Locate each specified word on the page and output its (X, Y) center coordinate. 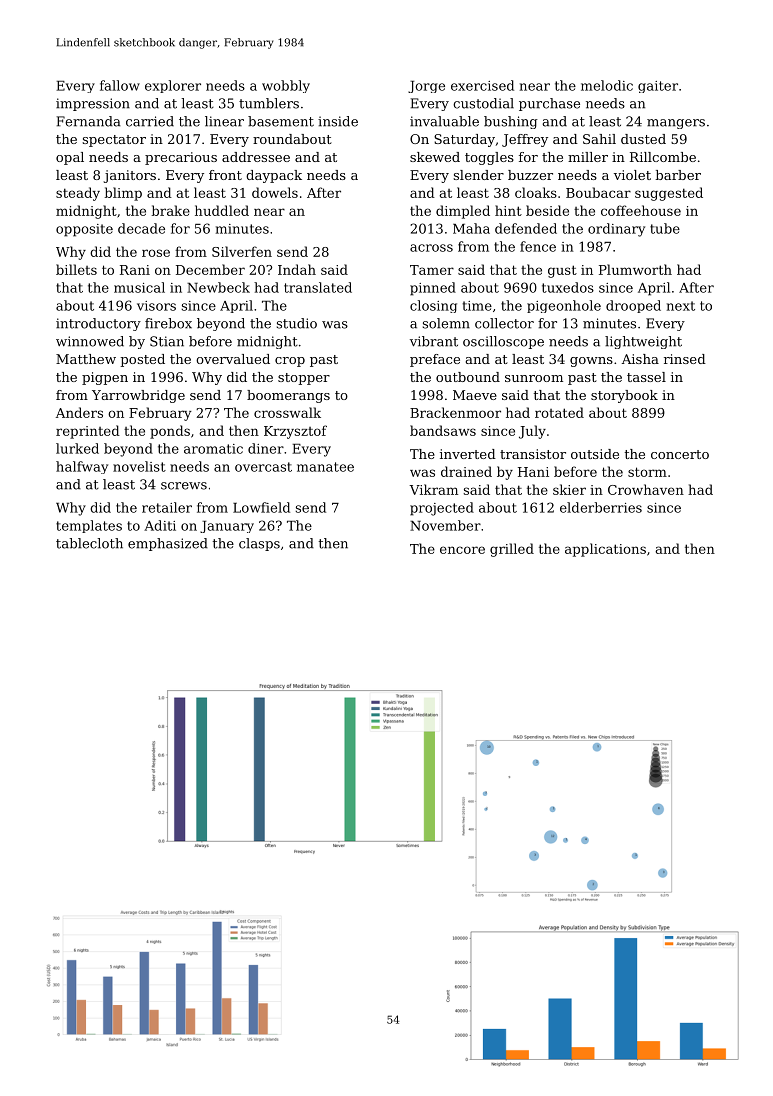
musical (139, 287)
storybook (624, 396)
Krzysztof (295, 432)
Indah (297, 269)
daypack (274, 176)
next (681, 306)
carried (150, 121)
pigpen (105, 378)
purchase (549, 104)
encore (462, 550)
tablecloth (89, 543)
